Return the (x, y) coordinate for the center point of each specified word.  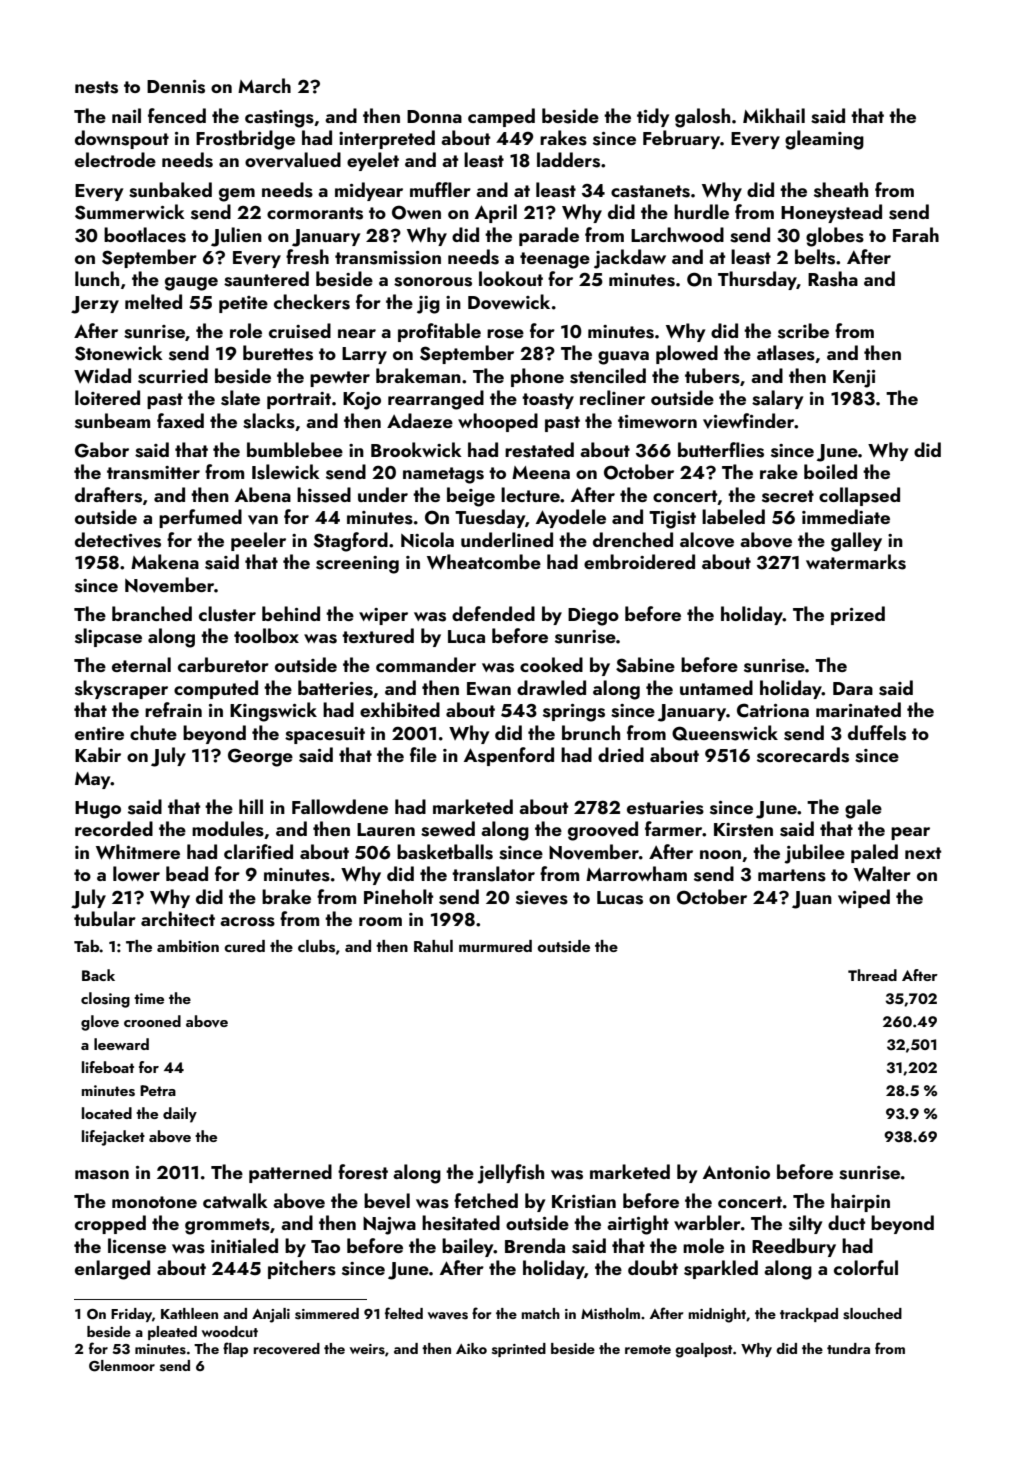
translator (493, 874)
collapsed (859, 496)
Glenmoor (122, 1366)
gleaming (824, 140)
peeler (258, 541)
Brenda (535, 1245)
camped (501, 117)
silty (805, 1224)
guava (623, 358)
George (260, 757)
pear (910, 833)
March (264, 85)
